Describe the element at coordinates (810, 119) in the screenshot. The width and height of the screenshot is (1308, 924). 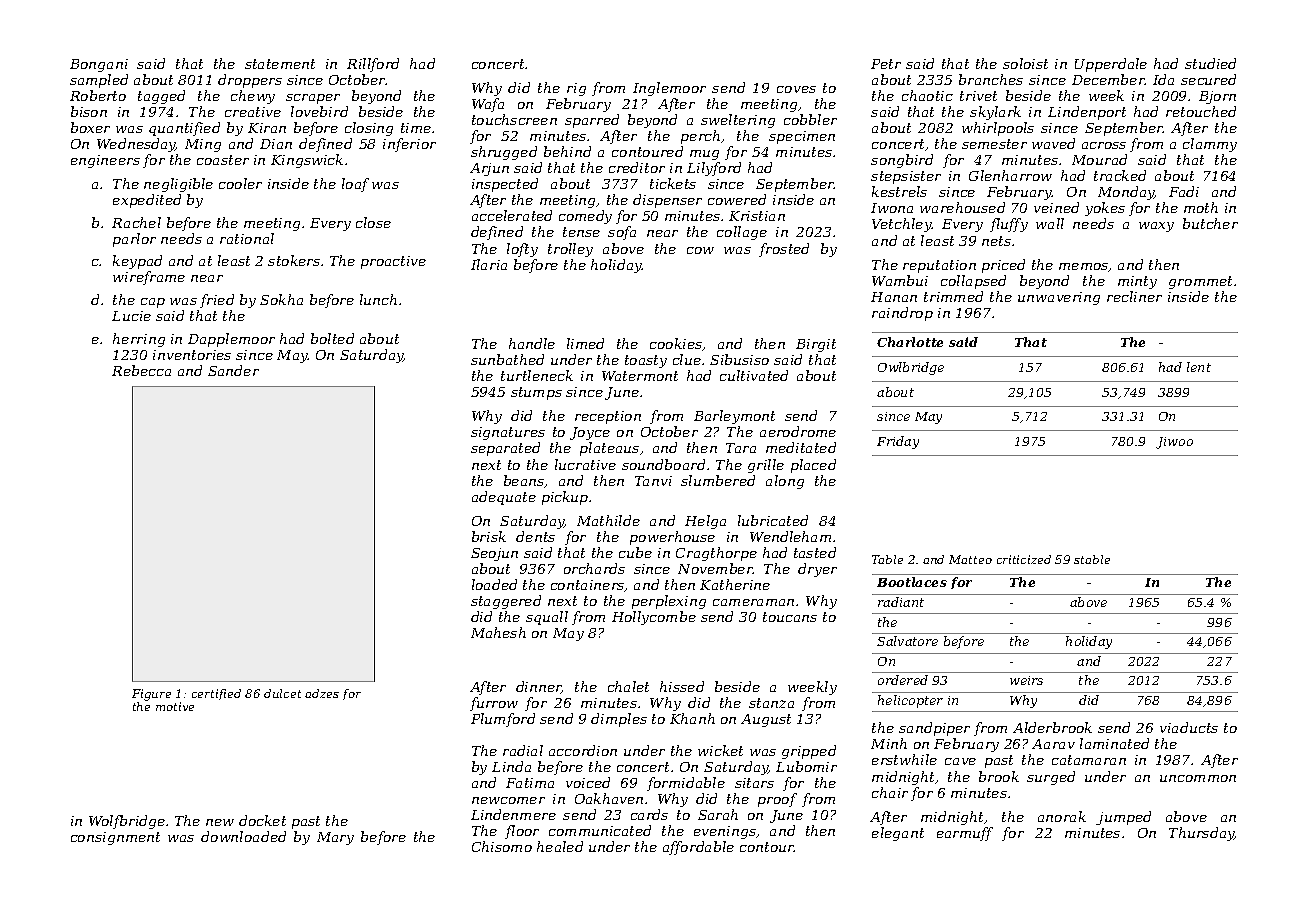
I see `cobbler` at that location.
